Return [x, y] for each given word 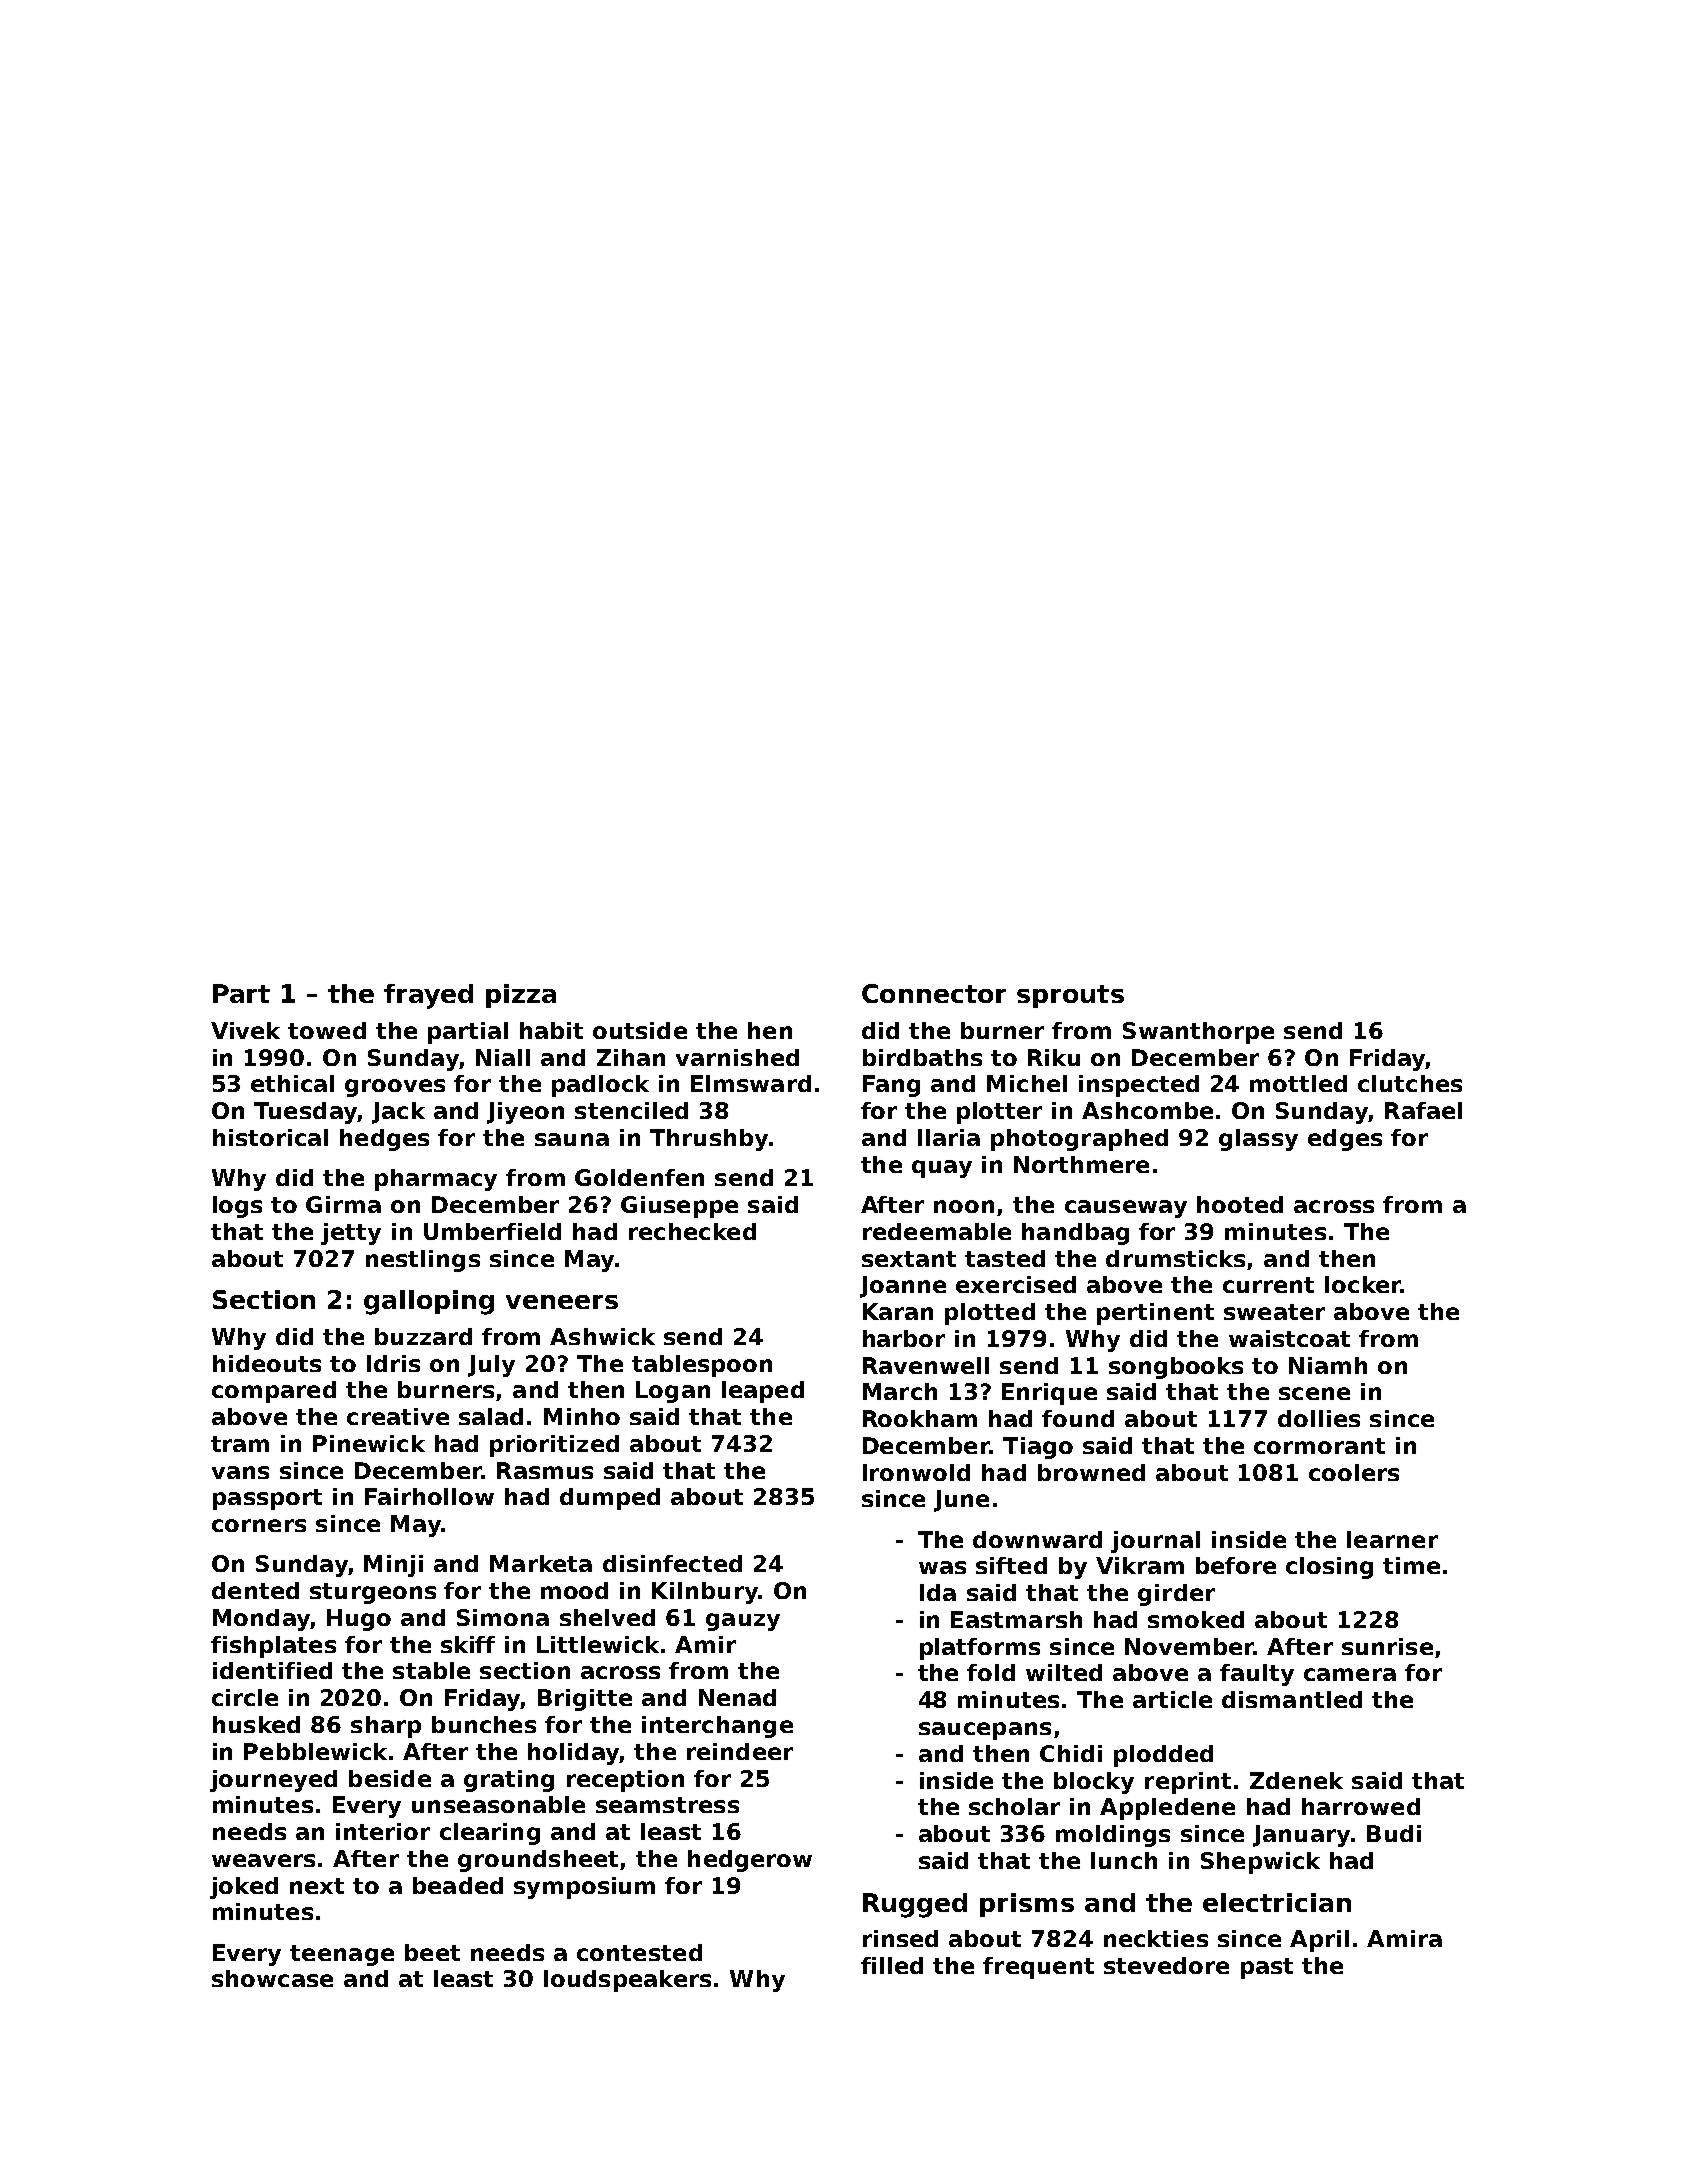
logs [237, 1207]
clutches [1410, 1083]
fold [991, 1672]
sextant [909, 1259]
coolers [1354, 1472]
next [317, 1886]
